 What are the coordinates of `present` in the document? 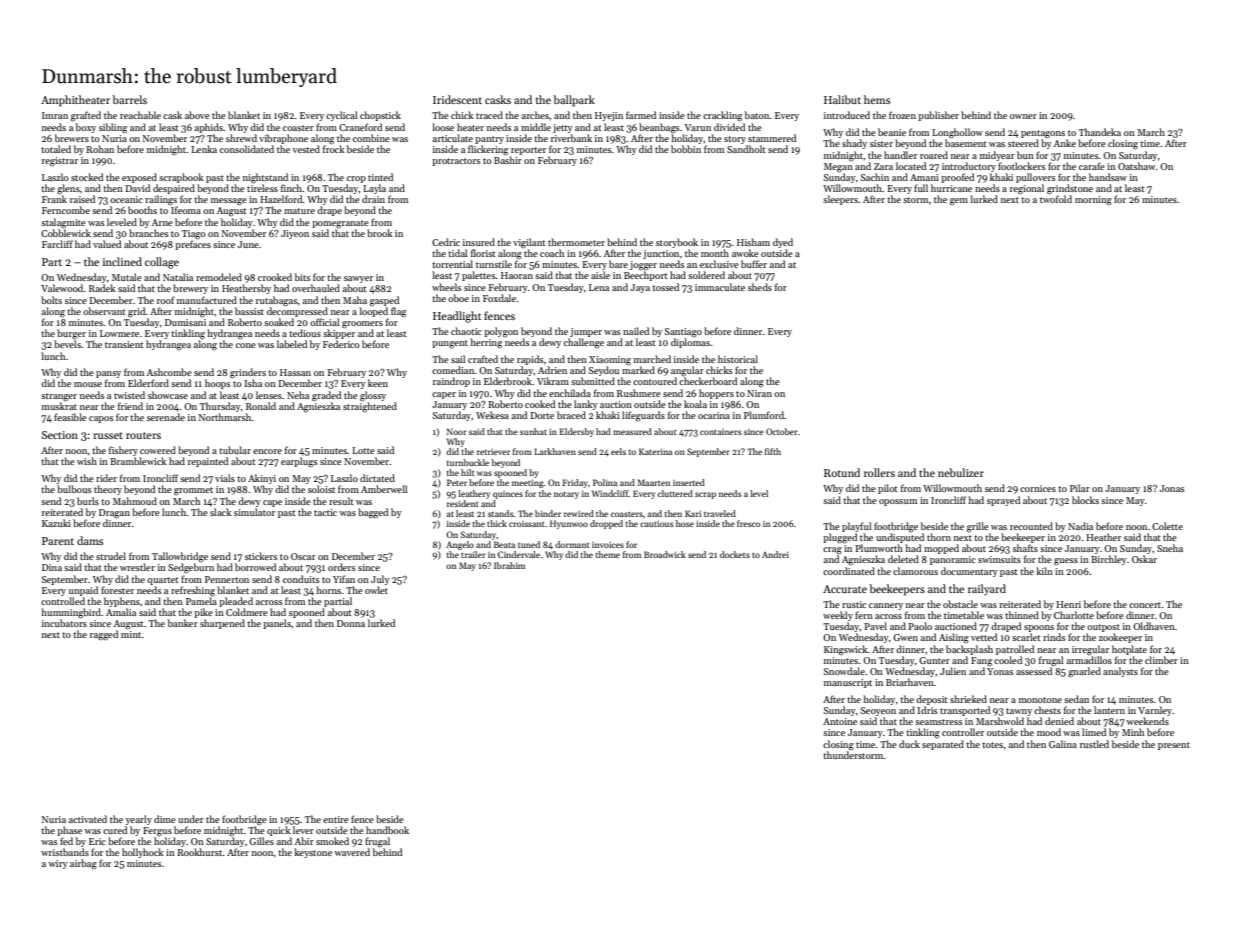 It's located at (1174, 746).
